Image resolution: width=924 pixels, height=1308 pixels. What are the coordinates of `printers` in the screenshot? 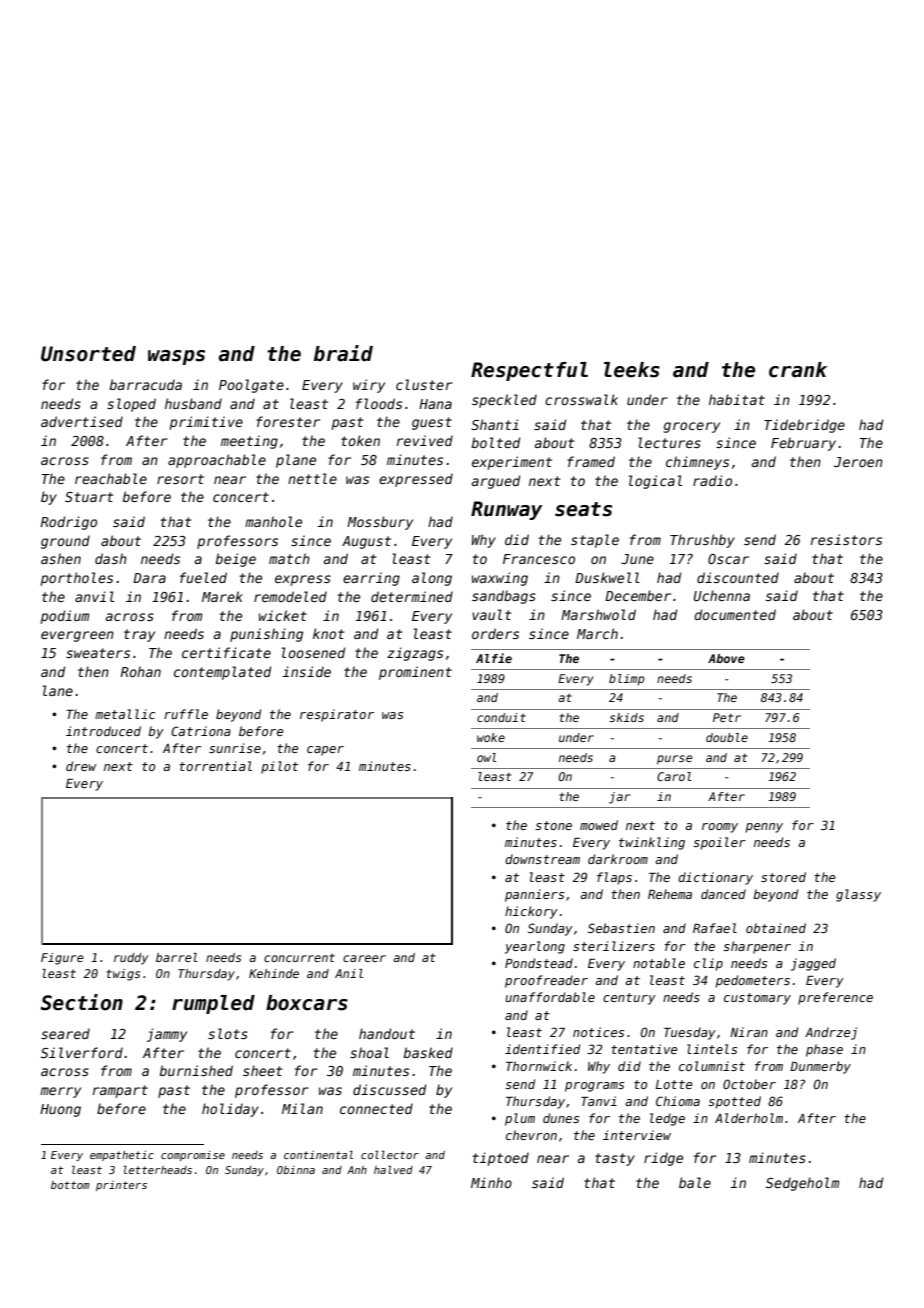 It's located at (121, 1186).
